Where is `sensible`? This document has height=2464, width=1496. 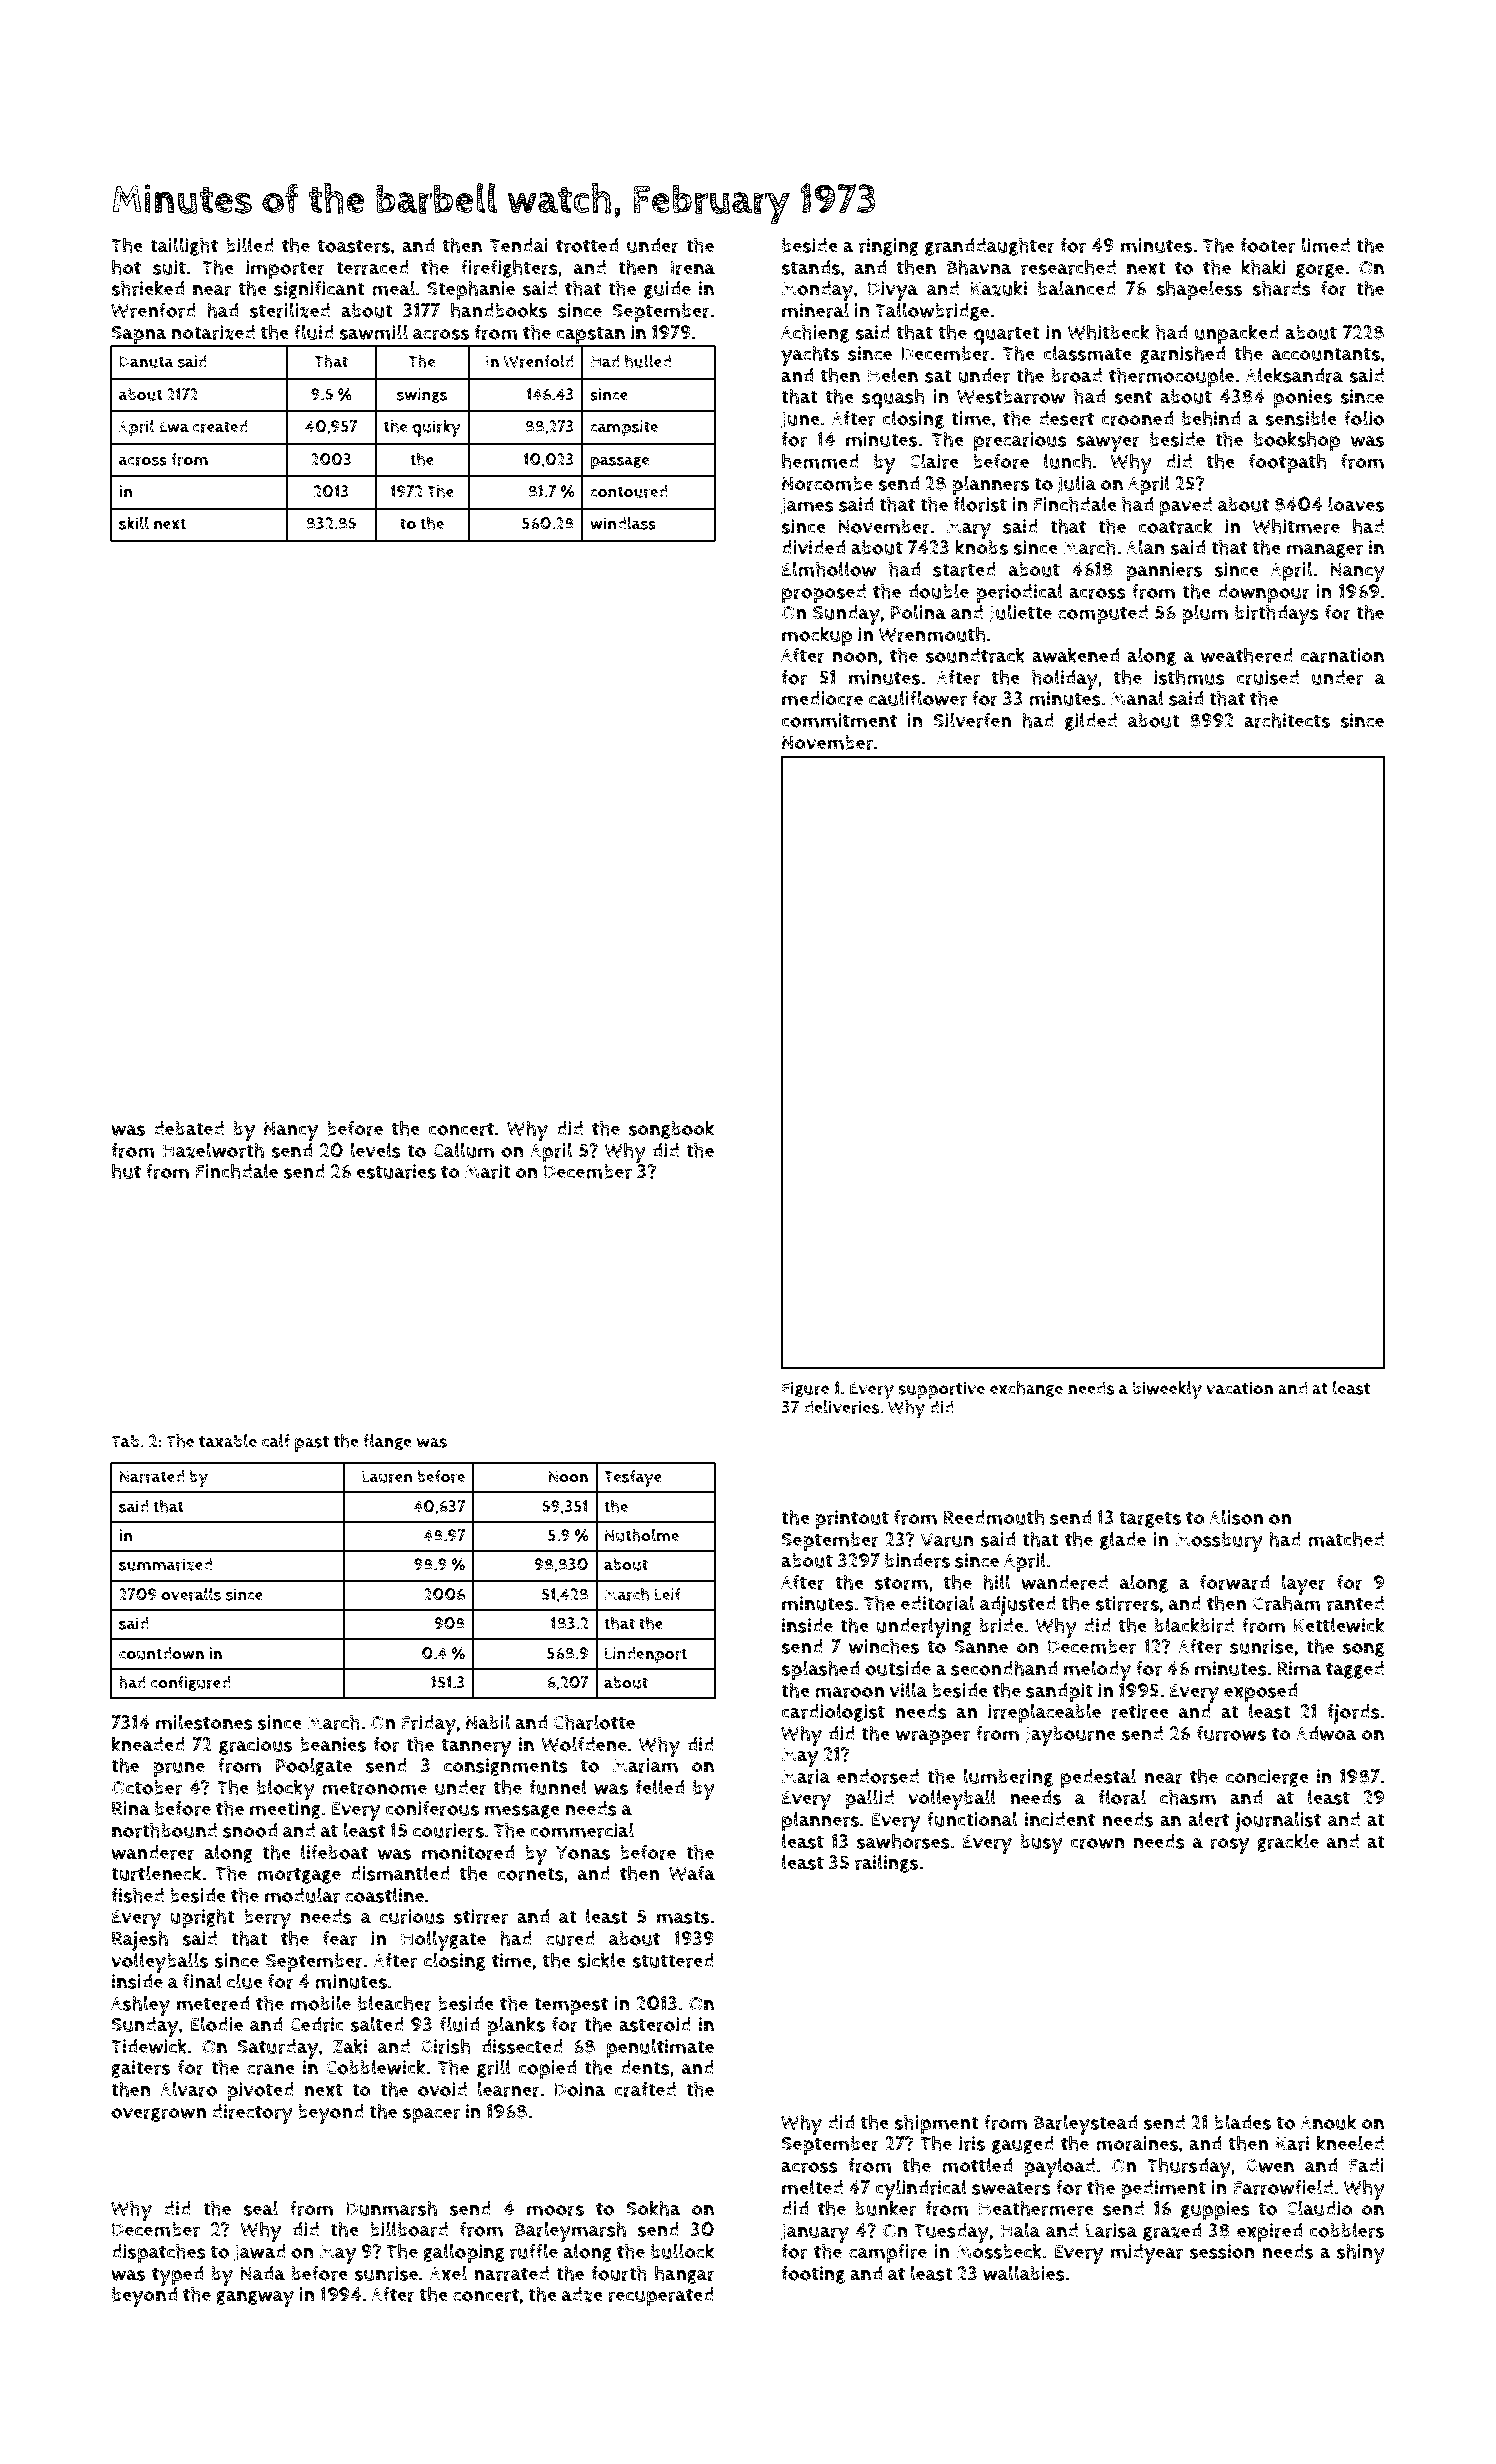 sensible is located at coordinates (1301, 418).
